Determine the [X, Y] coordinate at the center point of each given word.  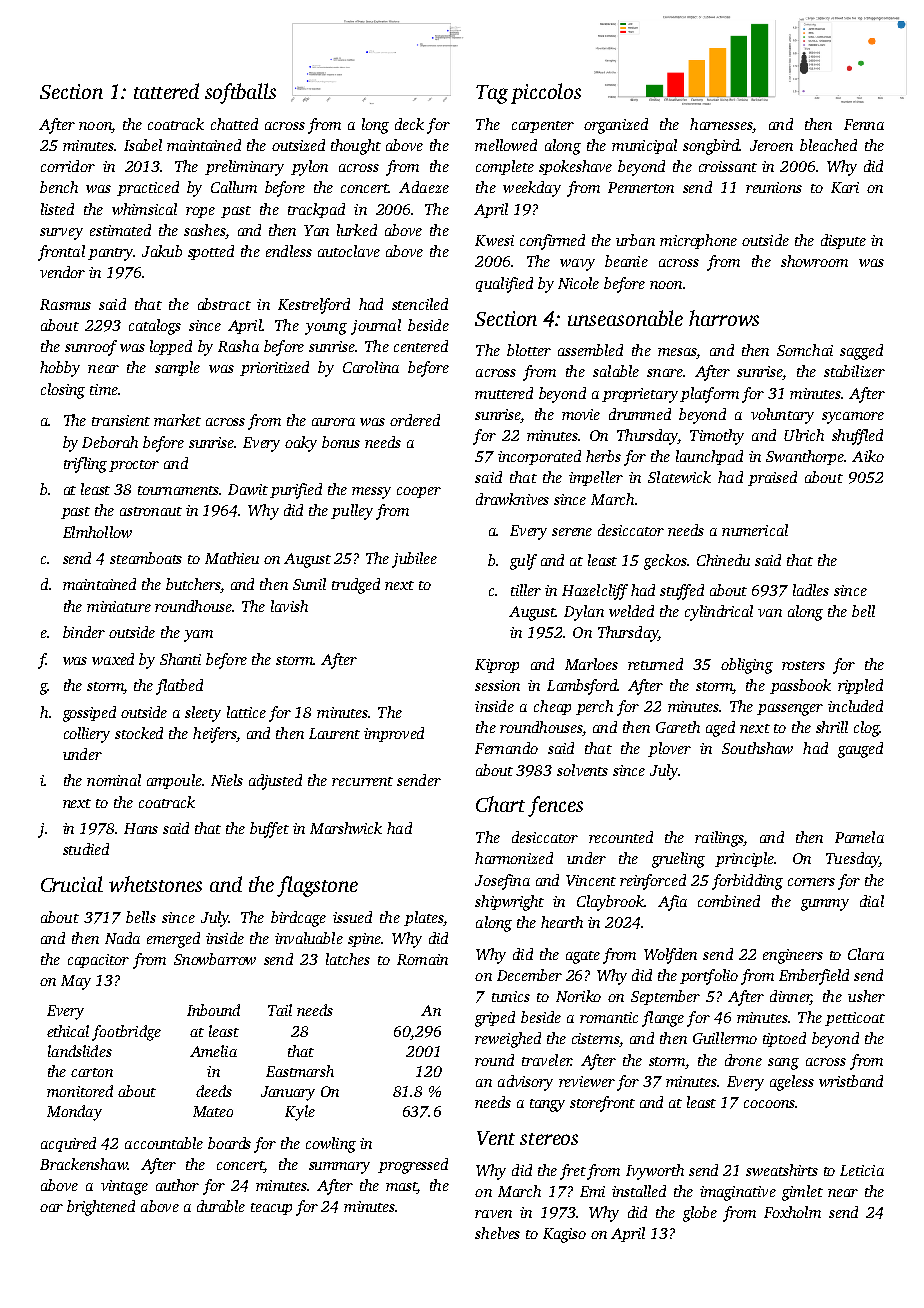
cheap [552, 707]
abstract [224, 304]
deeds [214, 1091]
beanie [626, 261]
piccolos [546, 93]
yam [198, 636]
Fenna [864, 124]
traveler [546, 1060]
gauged [860, 750]
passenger [790, 710]
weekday [532, 189]
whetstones [155, 884]
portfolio [709, 977]
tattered [166, 91]
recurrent [362, 781]
